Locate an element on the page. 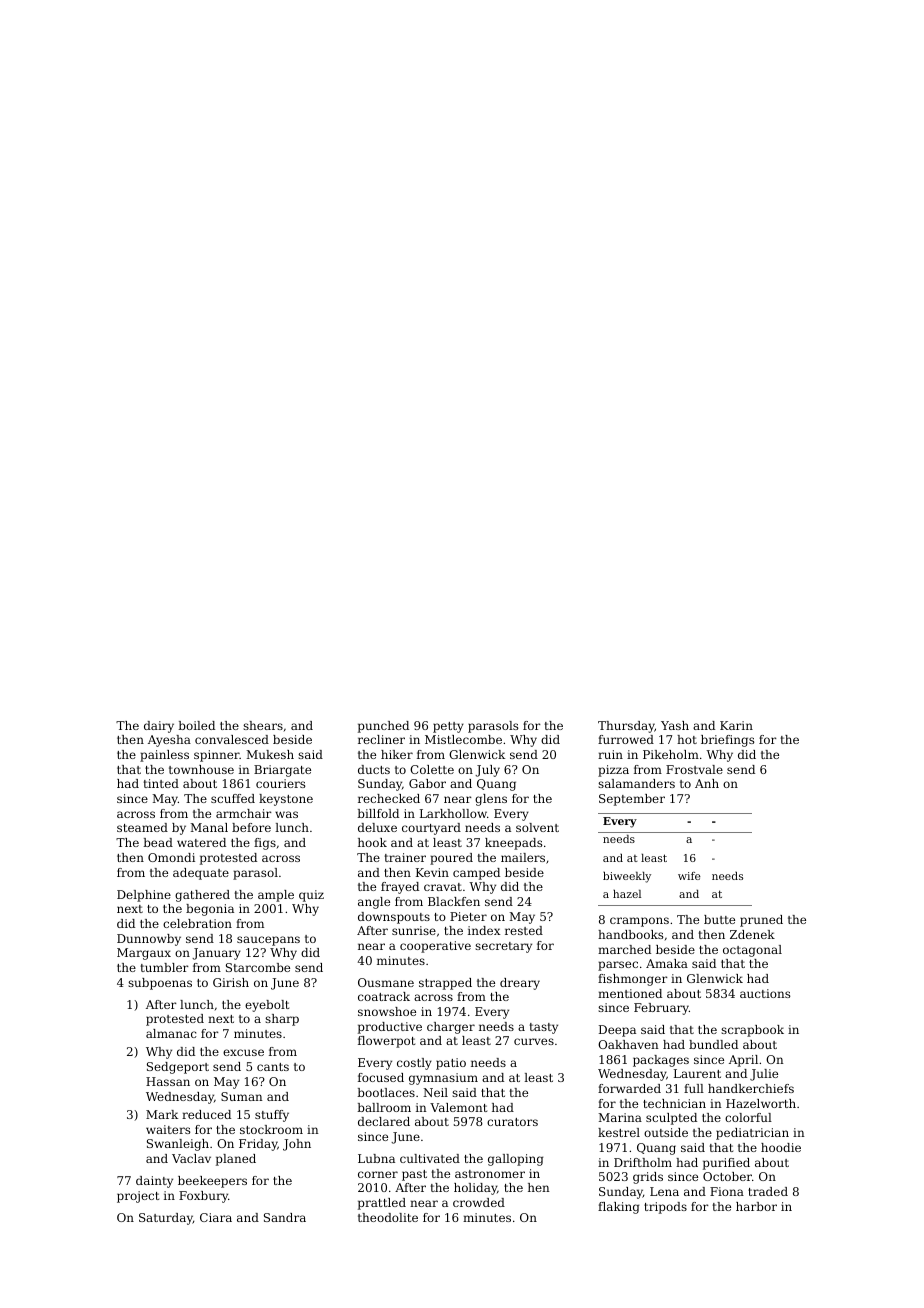  rested is located at coordinates (524, 930).
